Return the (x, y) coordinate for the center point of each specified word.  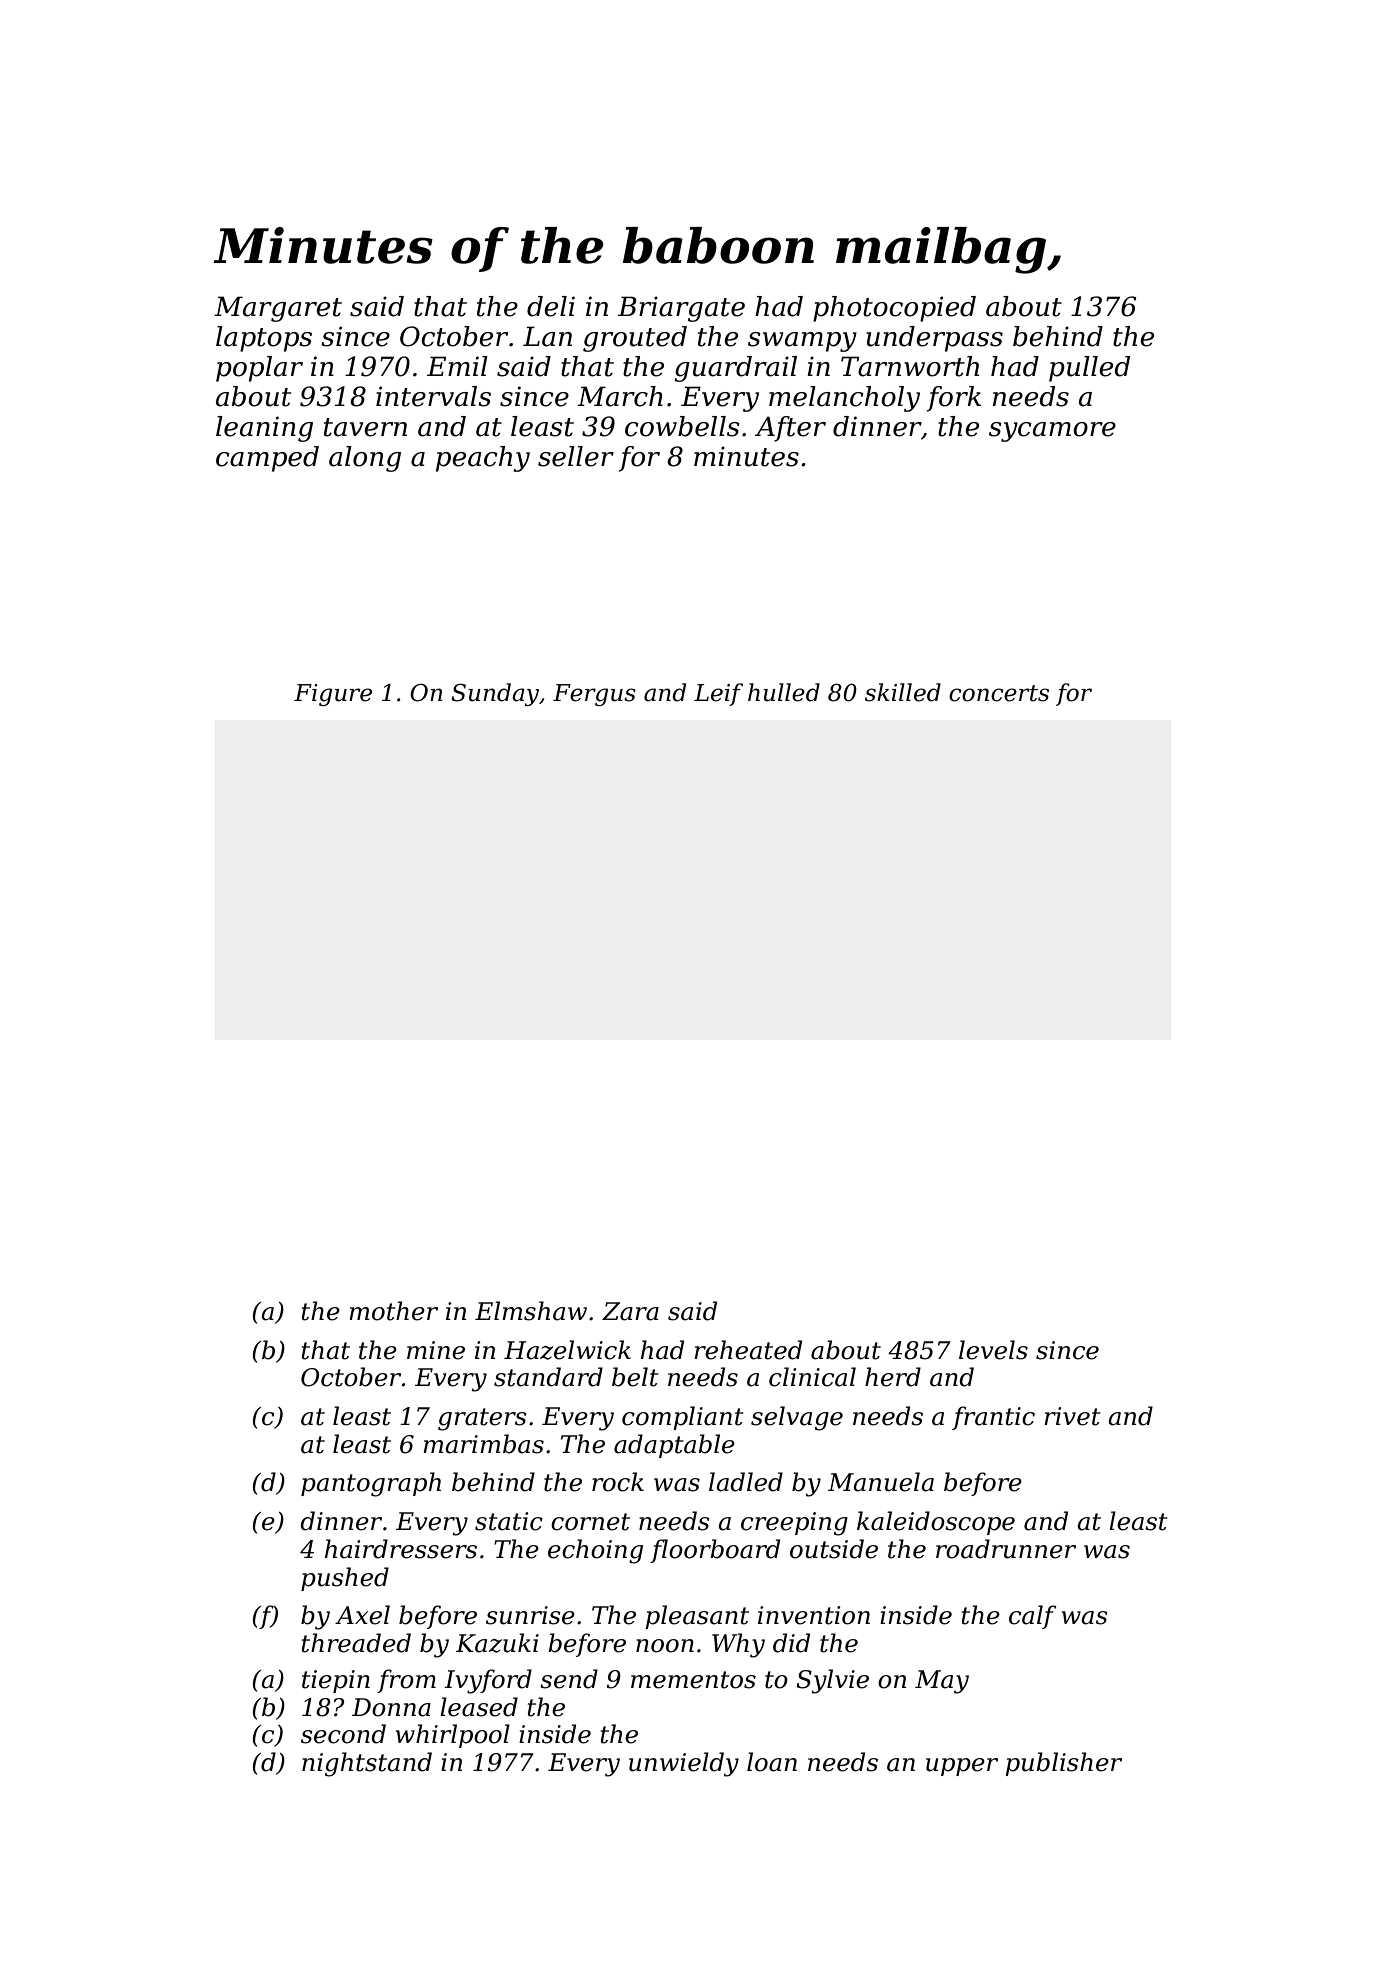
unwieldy (684, 1764)
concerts (999, 693)
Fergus (594, 695)
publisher (1063, 1764)
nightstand (367, 1764)
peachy (483, 459)
